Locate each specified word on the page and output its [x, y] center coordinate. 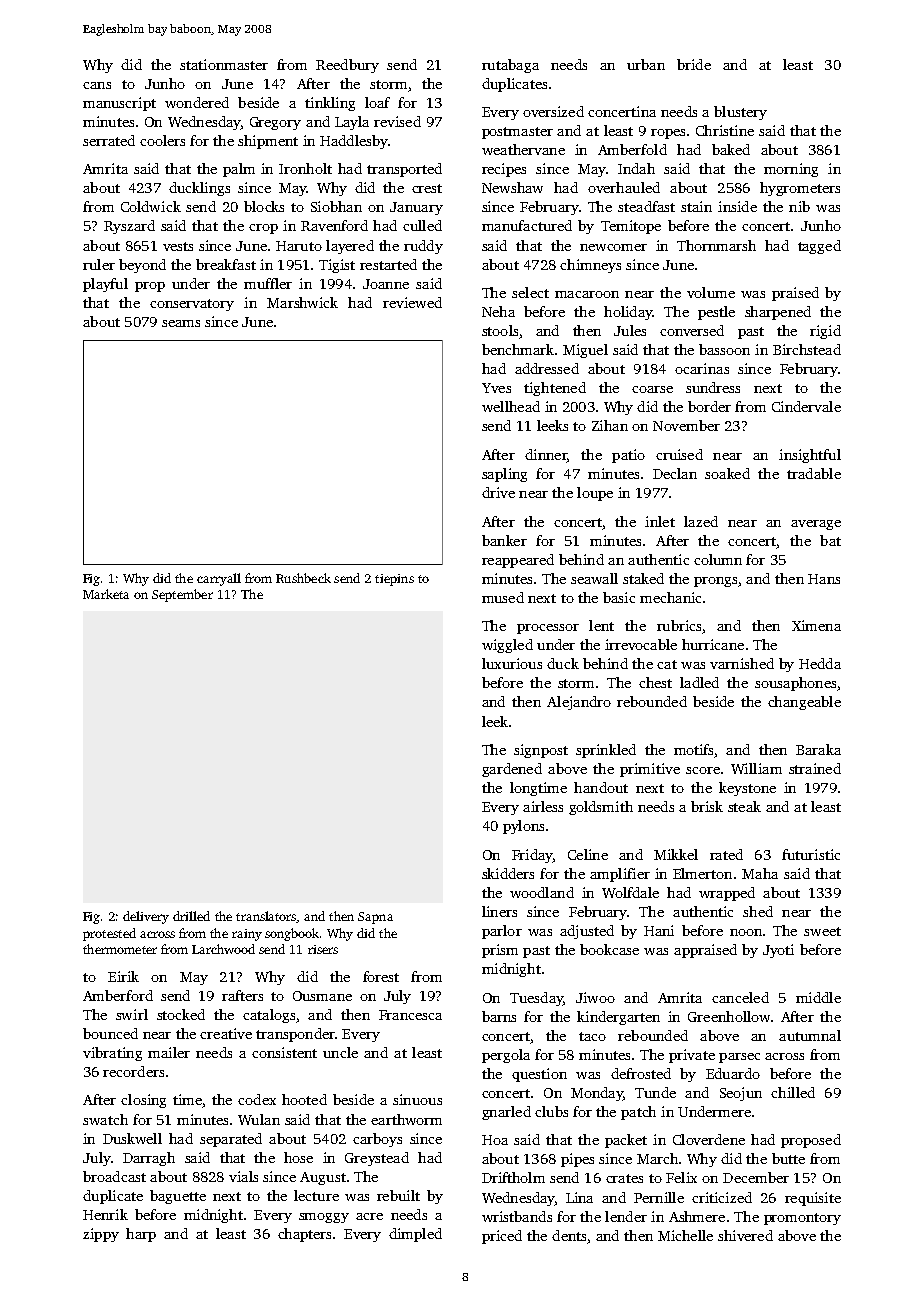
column [718, 559]
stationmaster [224, 64]
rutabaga [510, 66]
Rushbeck [303, 578]
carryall [219, 579]
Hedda [820, 663]
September [182, 595]
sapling [504, 475]
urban [646, 64]
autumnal [810, 1035]
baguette [178, 1197]
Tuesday [536, 999]
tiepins [394, 580]
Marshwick [302, 302]
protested [109, 934]
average [816, 525]
